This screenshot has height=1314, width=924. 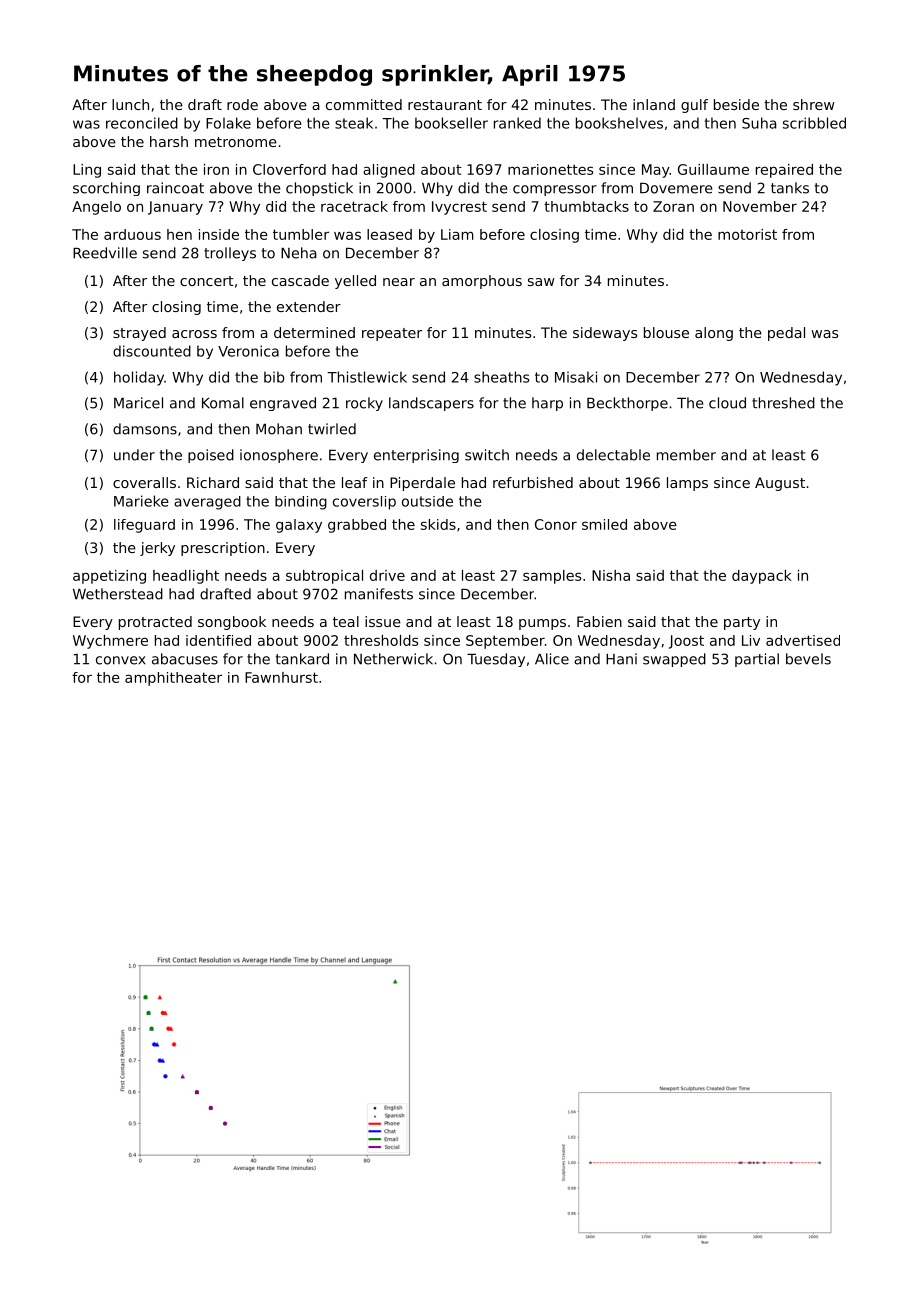 What do you see at coordinates (145, 429) in the screenshot?
I see `damsons` at bounding box center [145, 429].
